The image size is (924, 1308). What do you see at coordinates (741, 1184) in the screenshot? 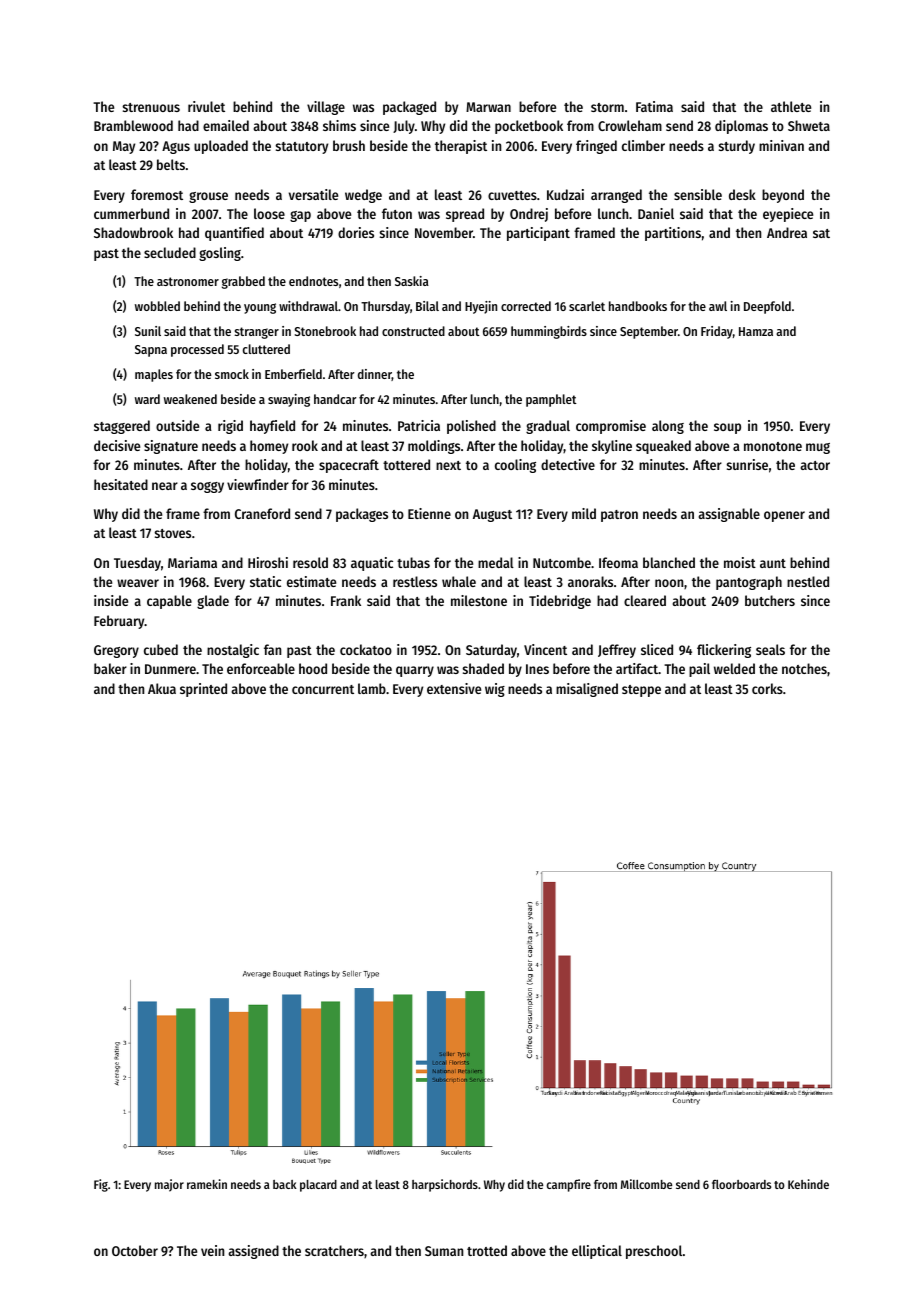
I see `floorboards` at bounding box center [741, 1184].
